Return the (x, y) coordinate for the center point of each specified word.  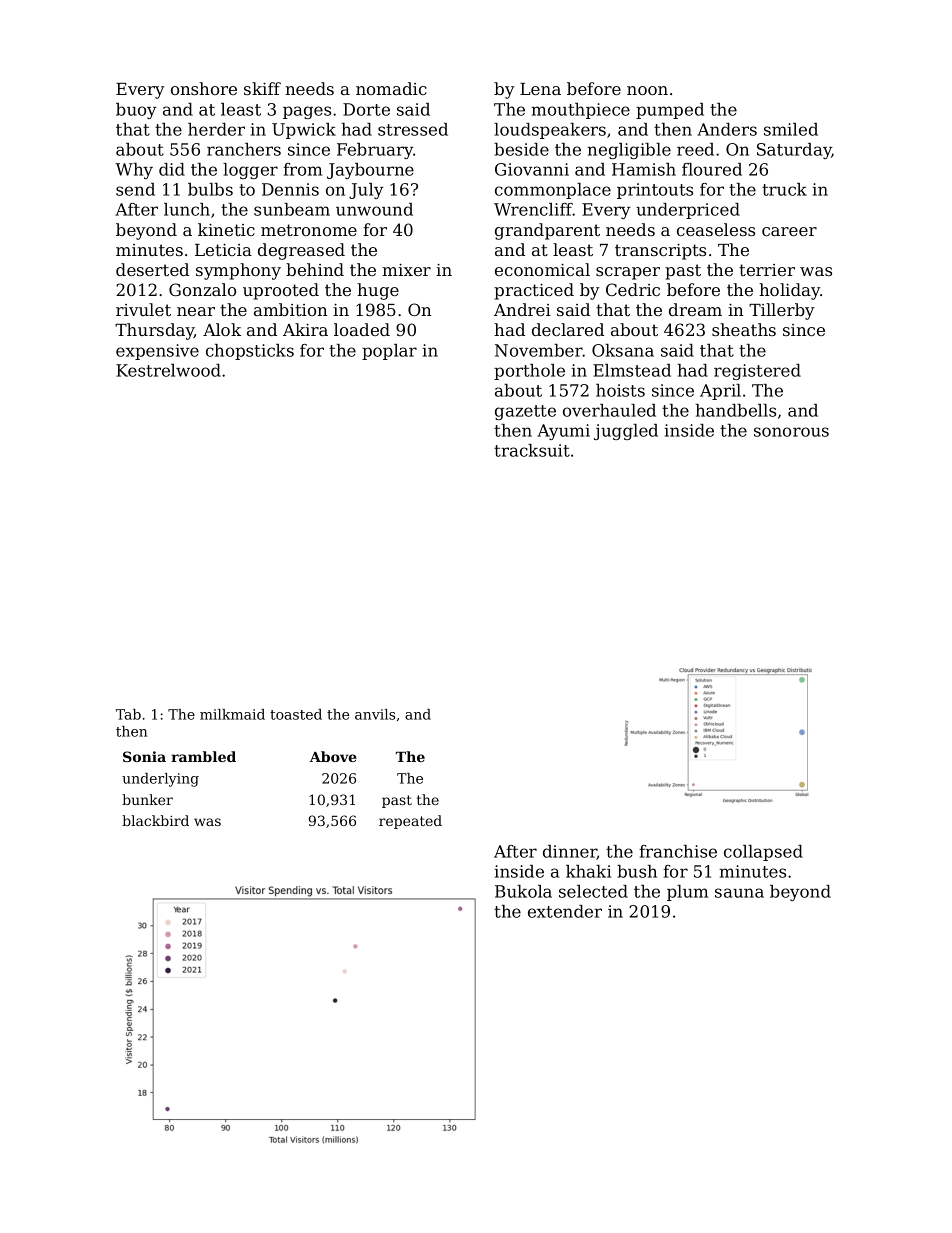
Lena (540, 89)
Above (333, 756)
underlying (160, 780)
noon (647, 90)
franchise (678, 851)
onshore (204, 88)
